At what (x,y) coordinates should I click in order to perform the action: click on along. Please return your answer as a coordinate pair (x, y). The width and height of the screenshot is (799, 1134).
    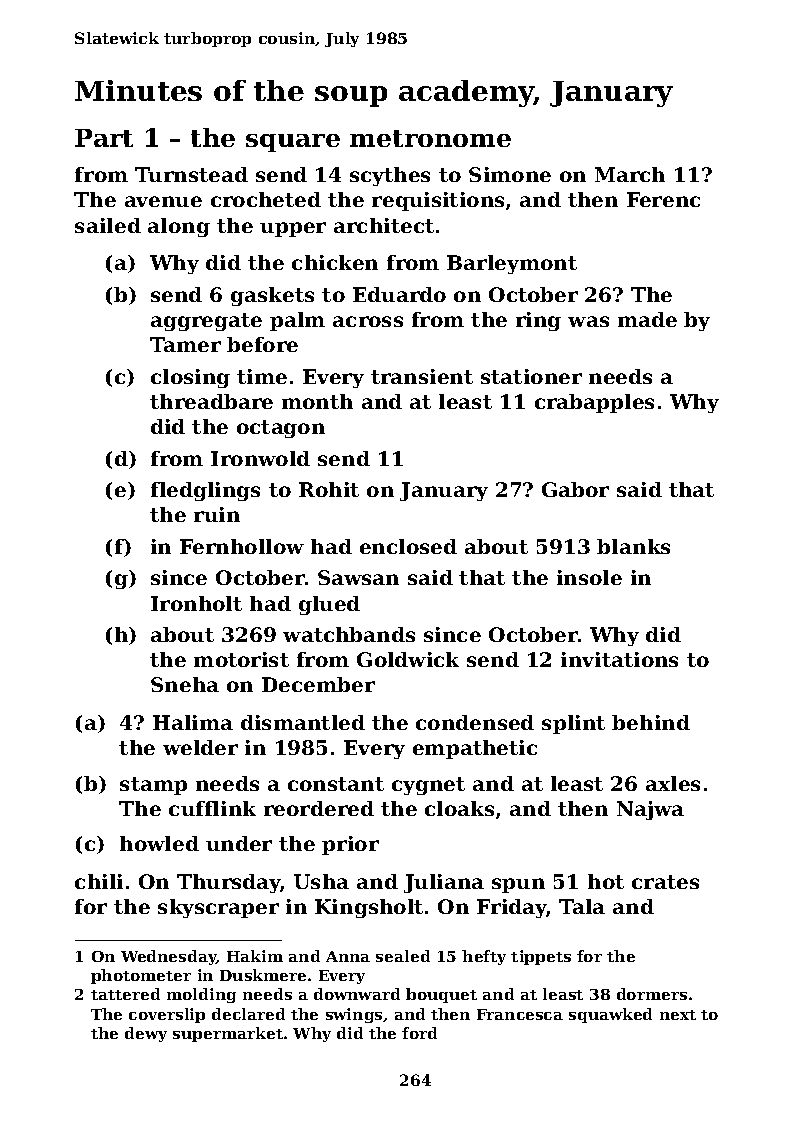
    Looking at the image, I should click on (179, 227).
